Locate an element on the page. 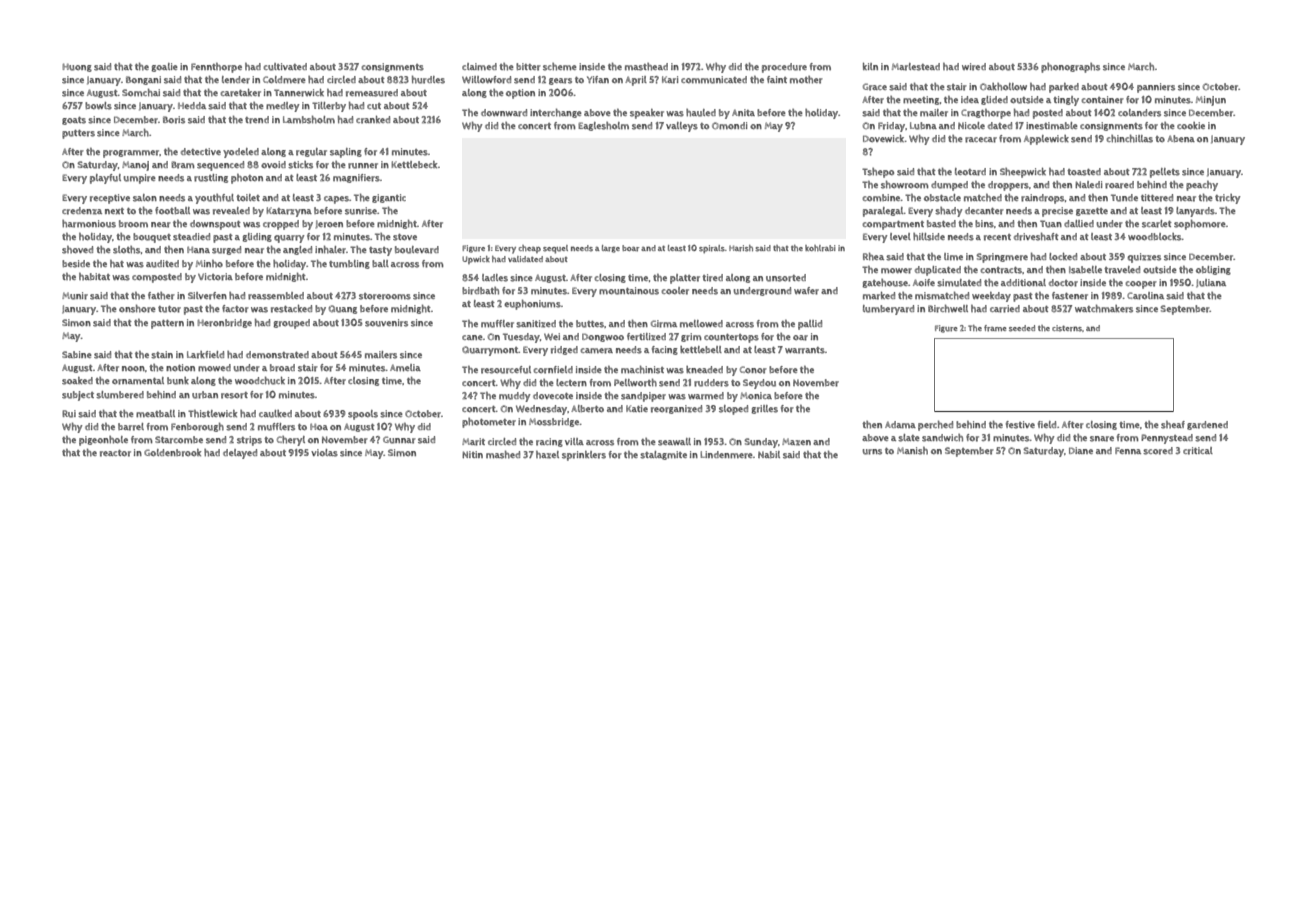 Image resolution: width=1308 pixels, height=924 pixels. sapling is located at coordinates (346, 153).
